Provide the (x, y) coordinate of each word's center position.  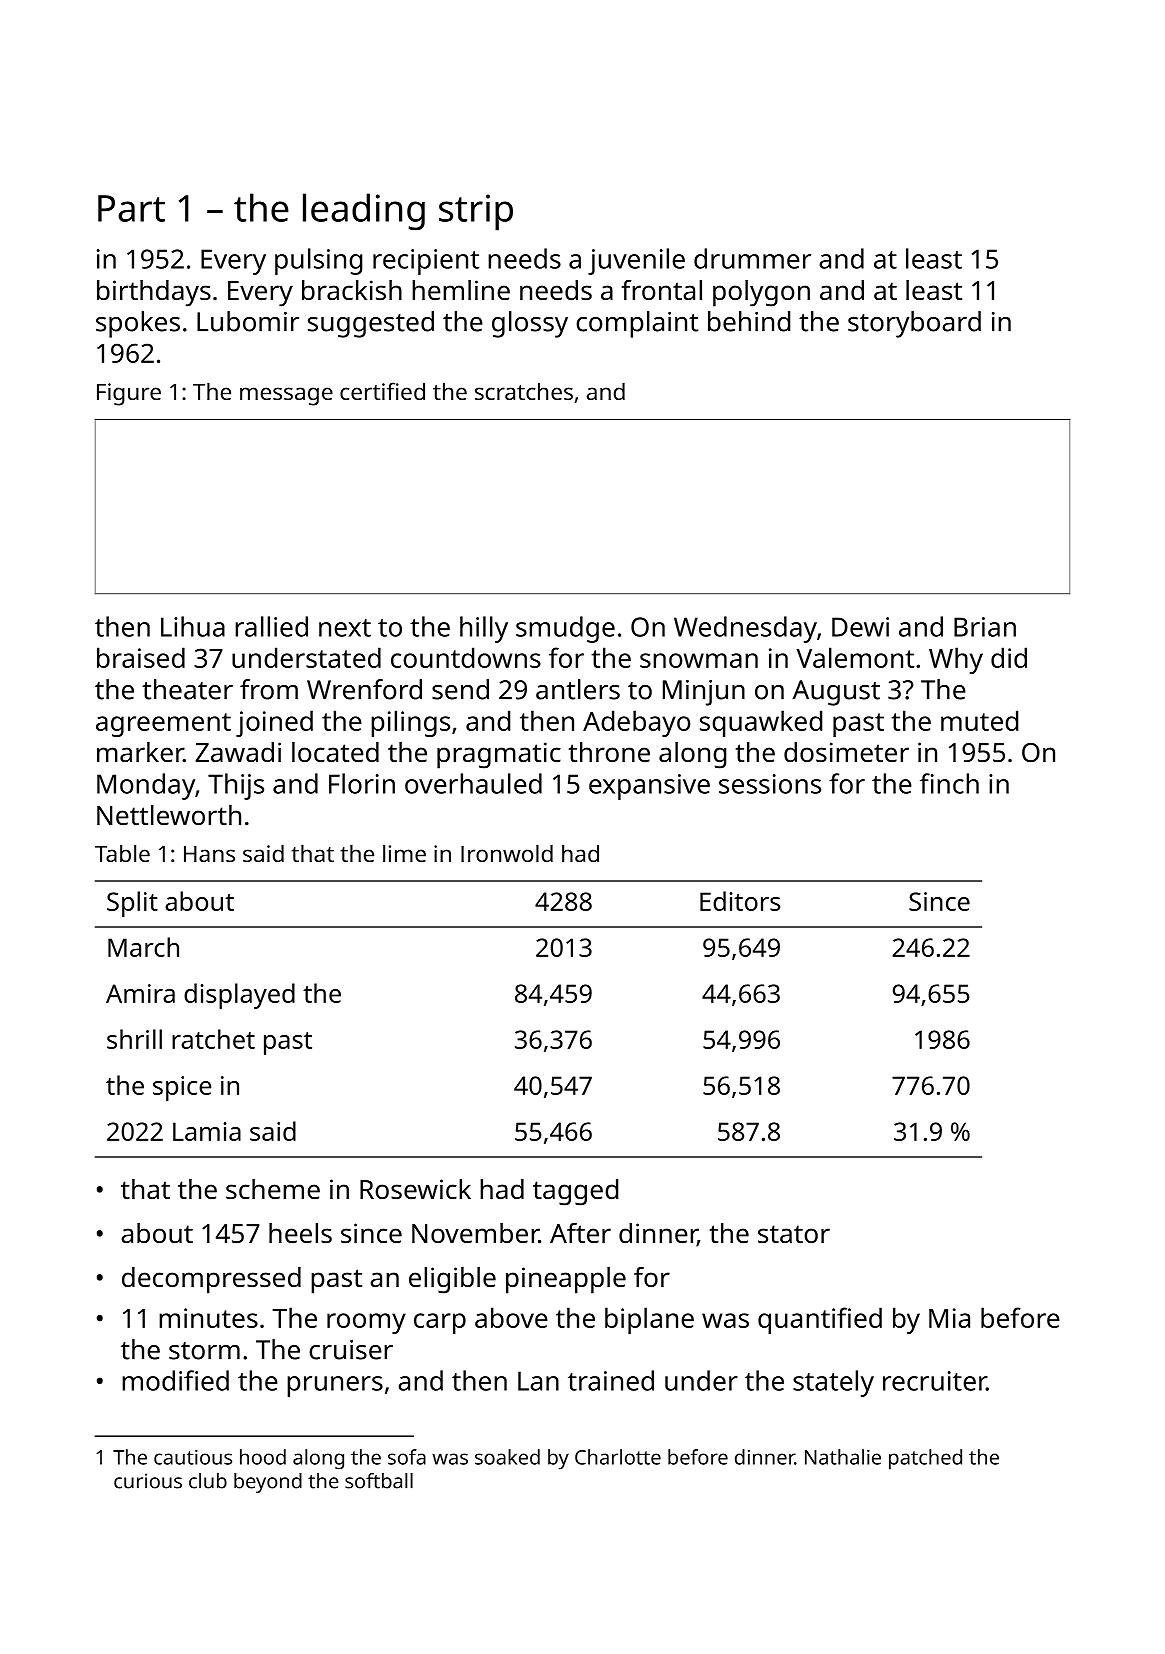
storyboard (914, 324)
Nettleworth (169, 815)
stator (794, 1234)
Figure (129, 394)
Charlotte (618, 1457)
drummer (752, 258)
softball (379, 1481)
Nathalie (843, 1457)
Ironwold (507, 853)
